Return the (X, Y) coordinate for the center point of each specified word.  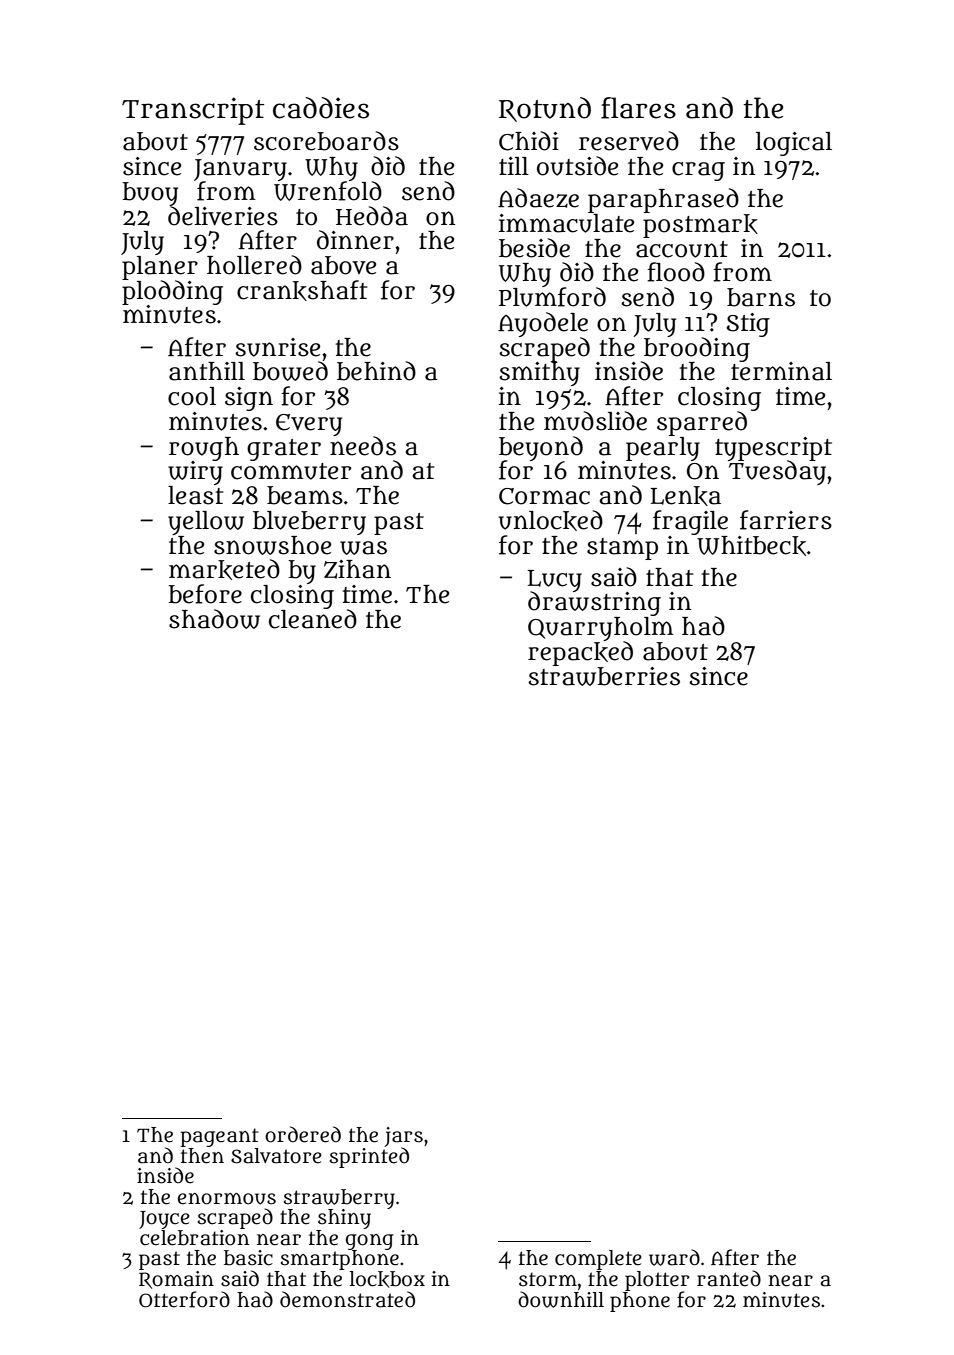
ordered (303, 1134)
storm (548, 1279)
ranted (729, 1278)
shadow (214, 619)
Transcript (193, 111)
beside (534, 248)
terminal (781, 371)
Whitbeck (751, 546)
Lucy (554, 581)
